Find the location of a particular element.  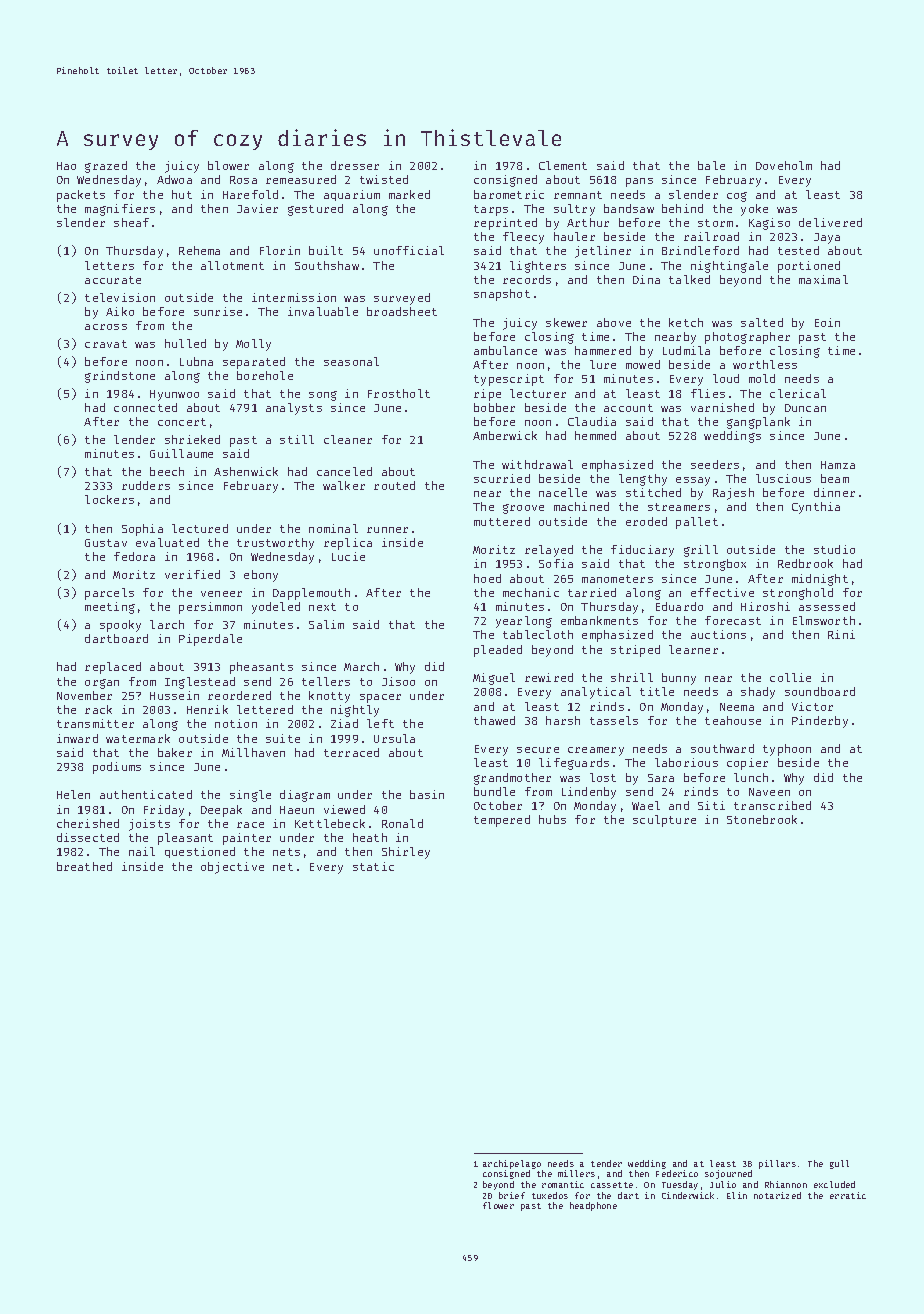

soundboard is located at coordinates (820, 691).
